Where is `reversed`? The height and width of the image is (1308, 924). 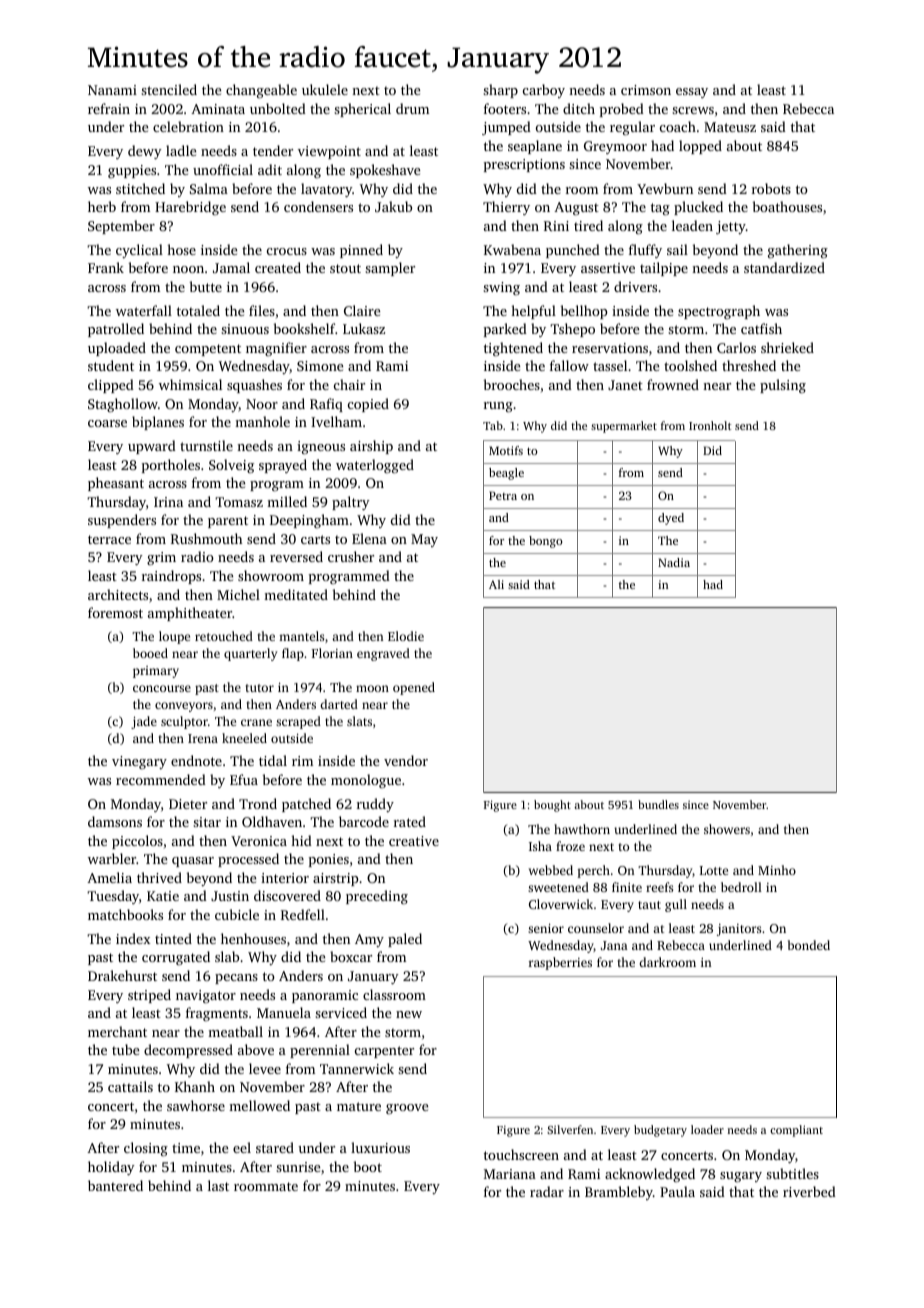 reversed is located at coordinates (296, 556).
